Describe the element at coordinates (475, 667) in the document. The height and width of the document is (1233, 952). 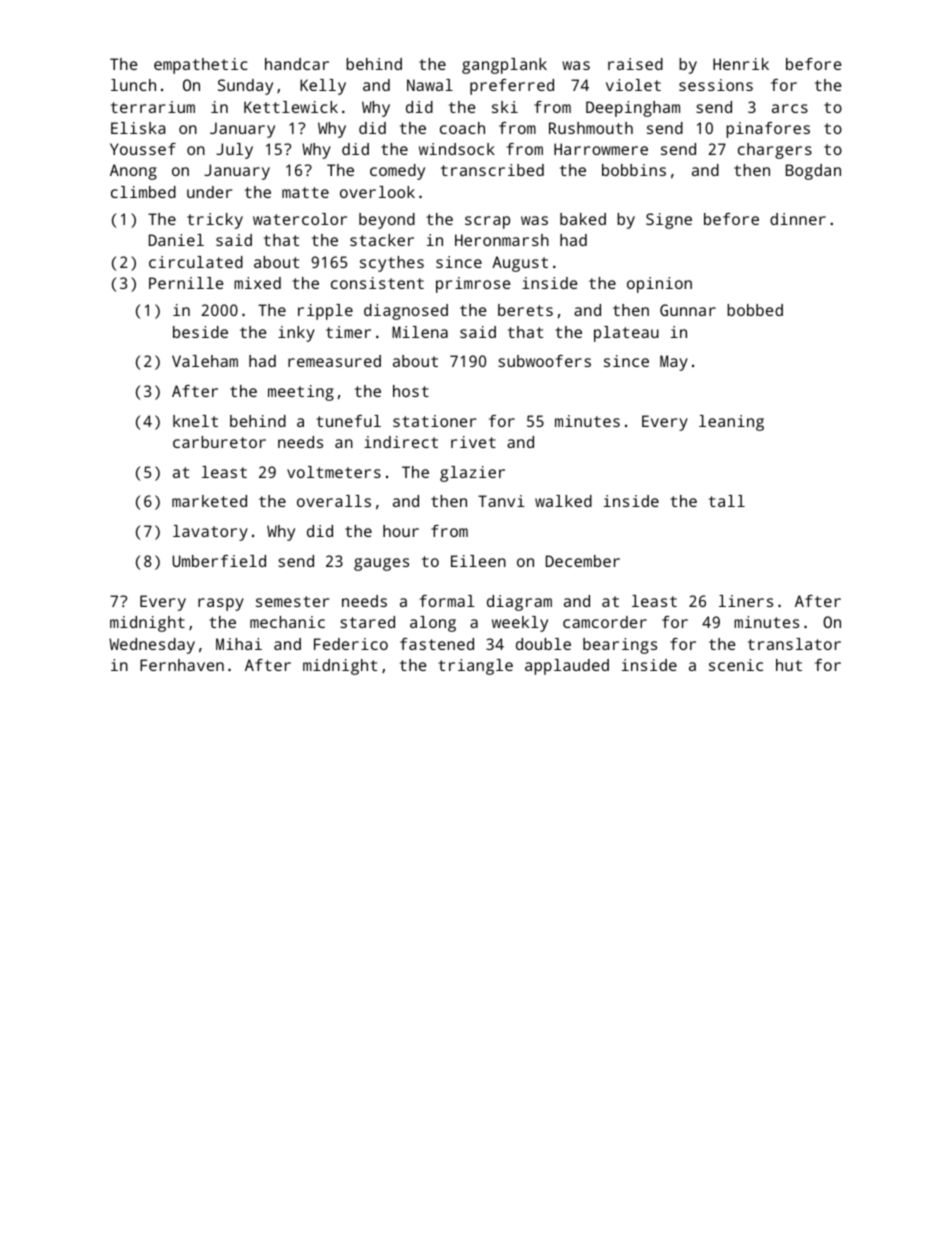
I see `triangle` at that location.
